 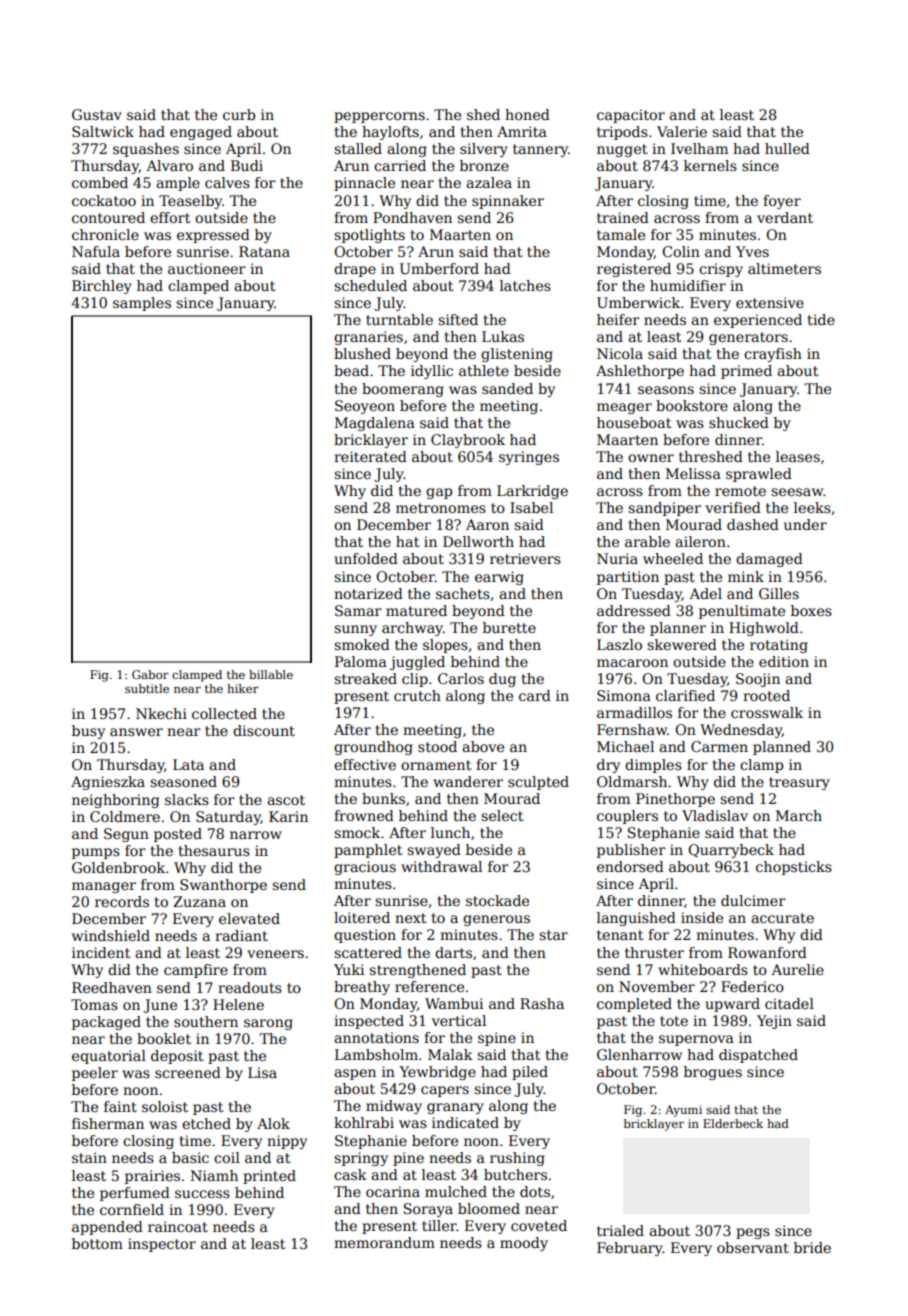 What do you see at coordinates (527, 114) in the document?
I see `honed` at bounding box center [527, 114].
